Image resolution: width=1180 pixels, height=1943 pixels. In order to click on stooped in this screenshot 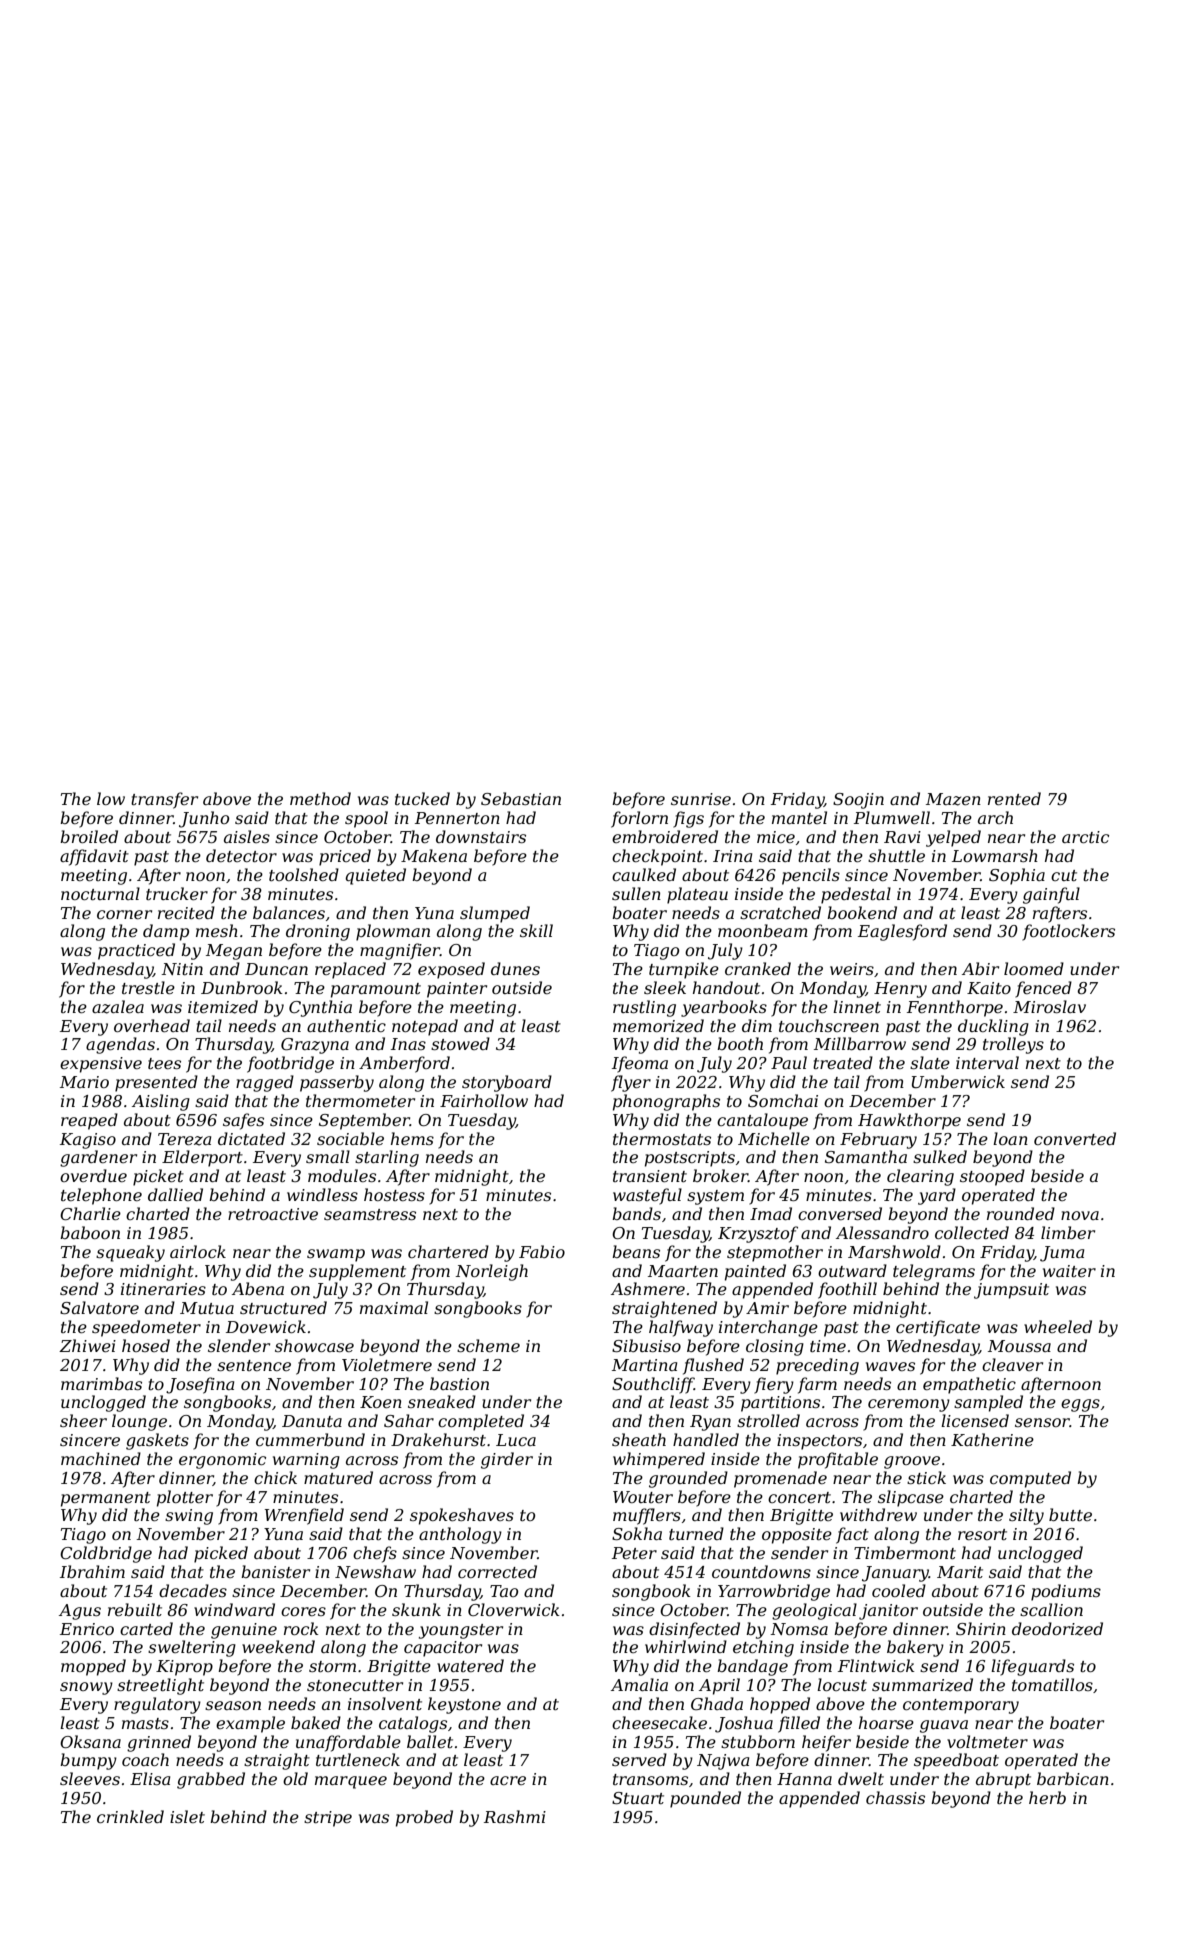, I will do `click(992, 1177)`.
